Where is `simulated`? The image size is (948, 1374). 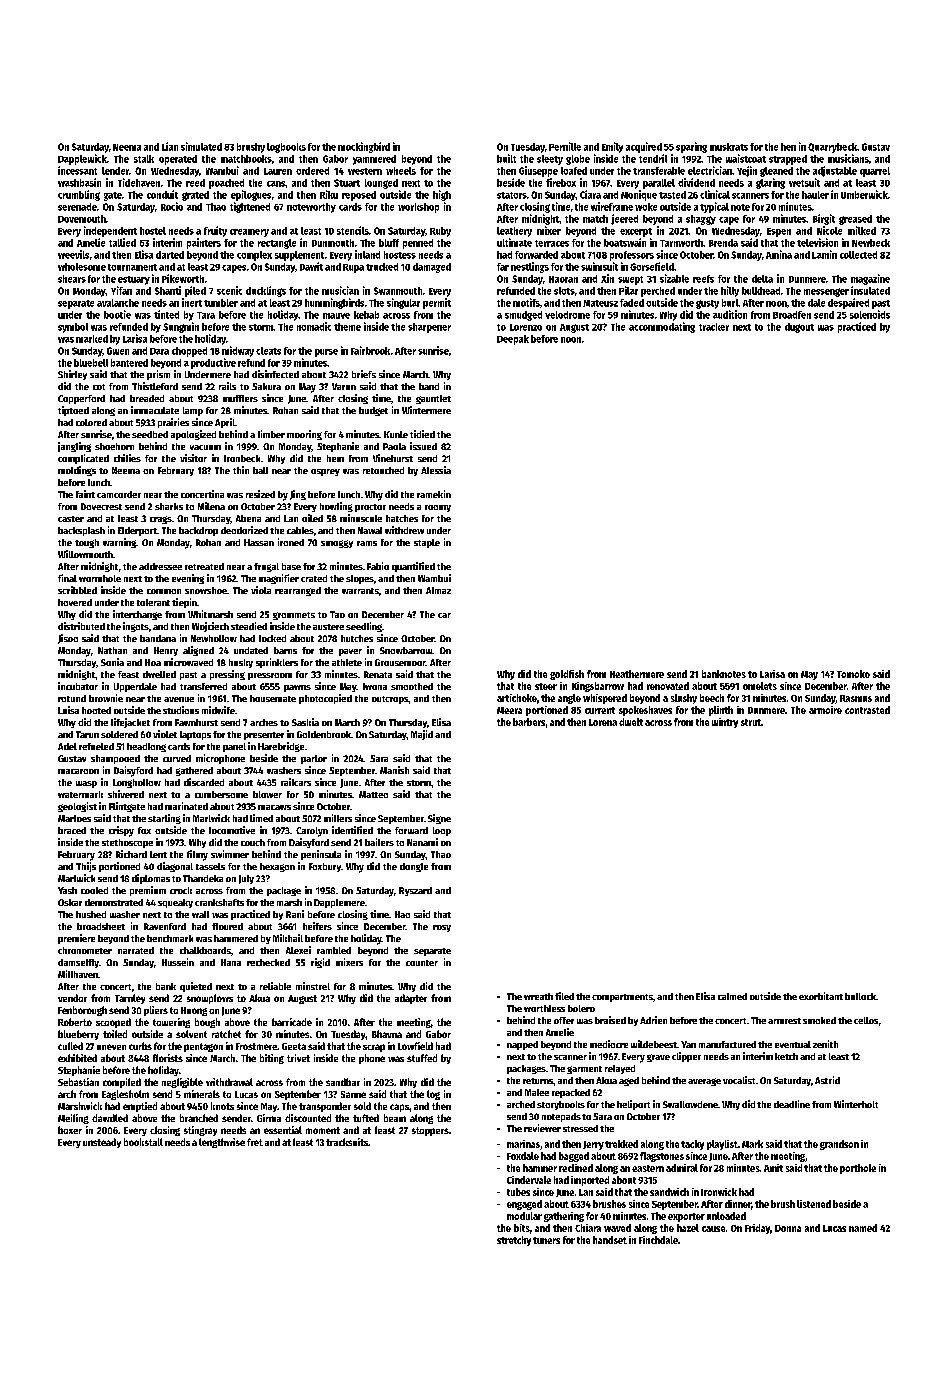
simulated is located at coordinates (201, 146).
